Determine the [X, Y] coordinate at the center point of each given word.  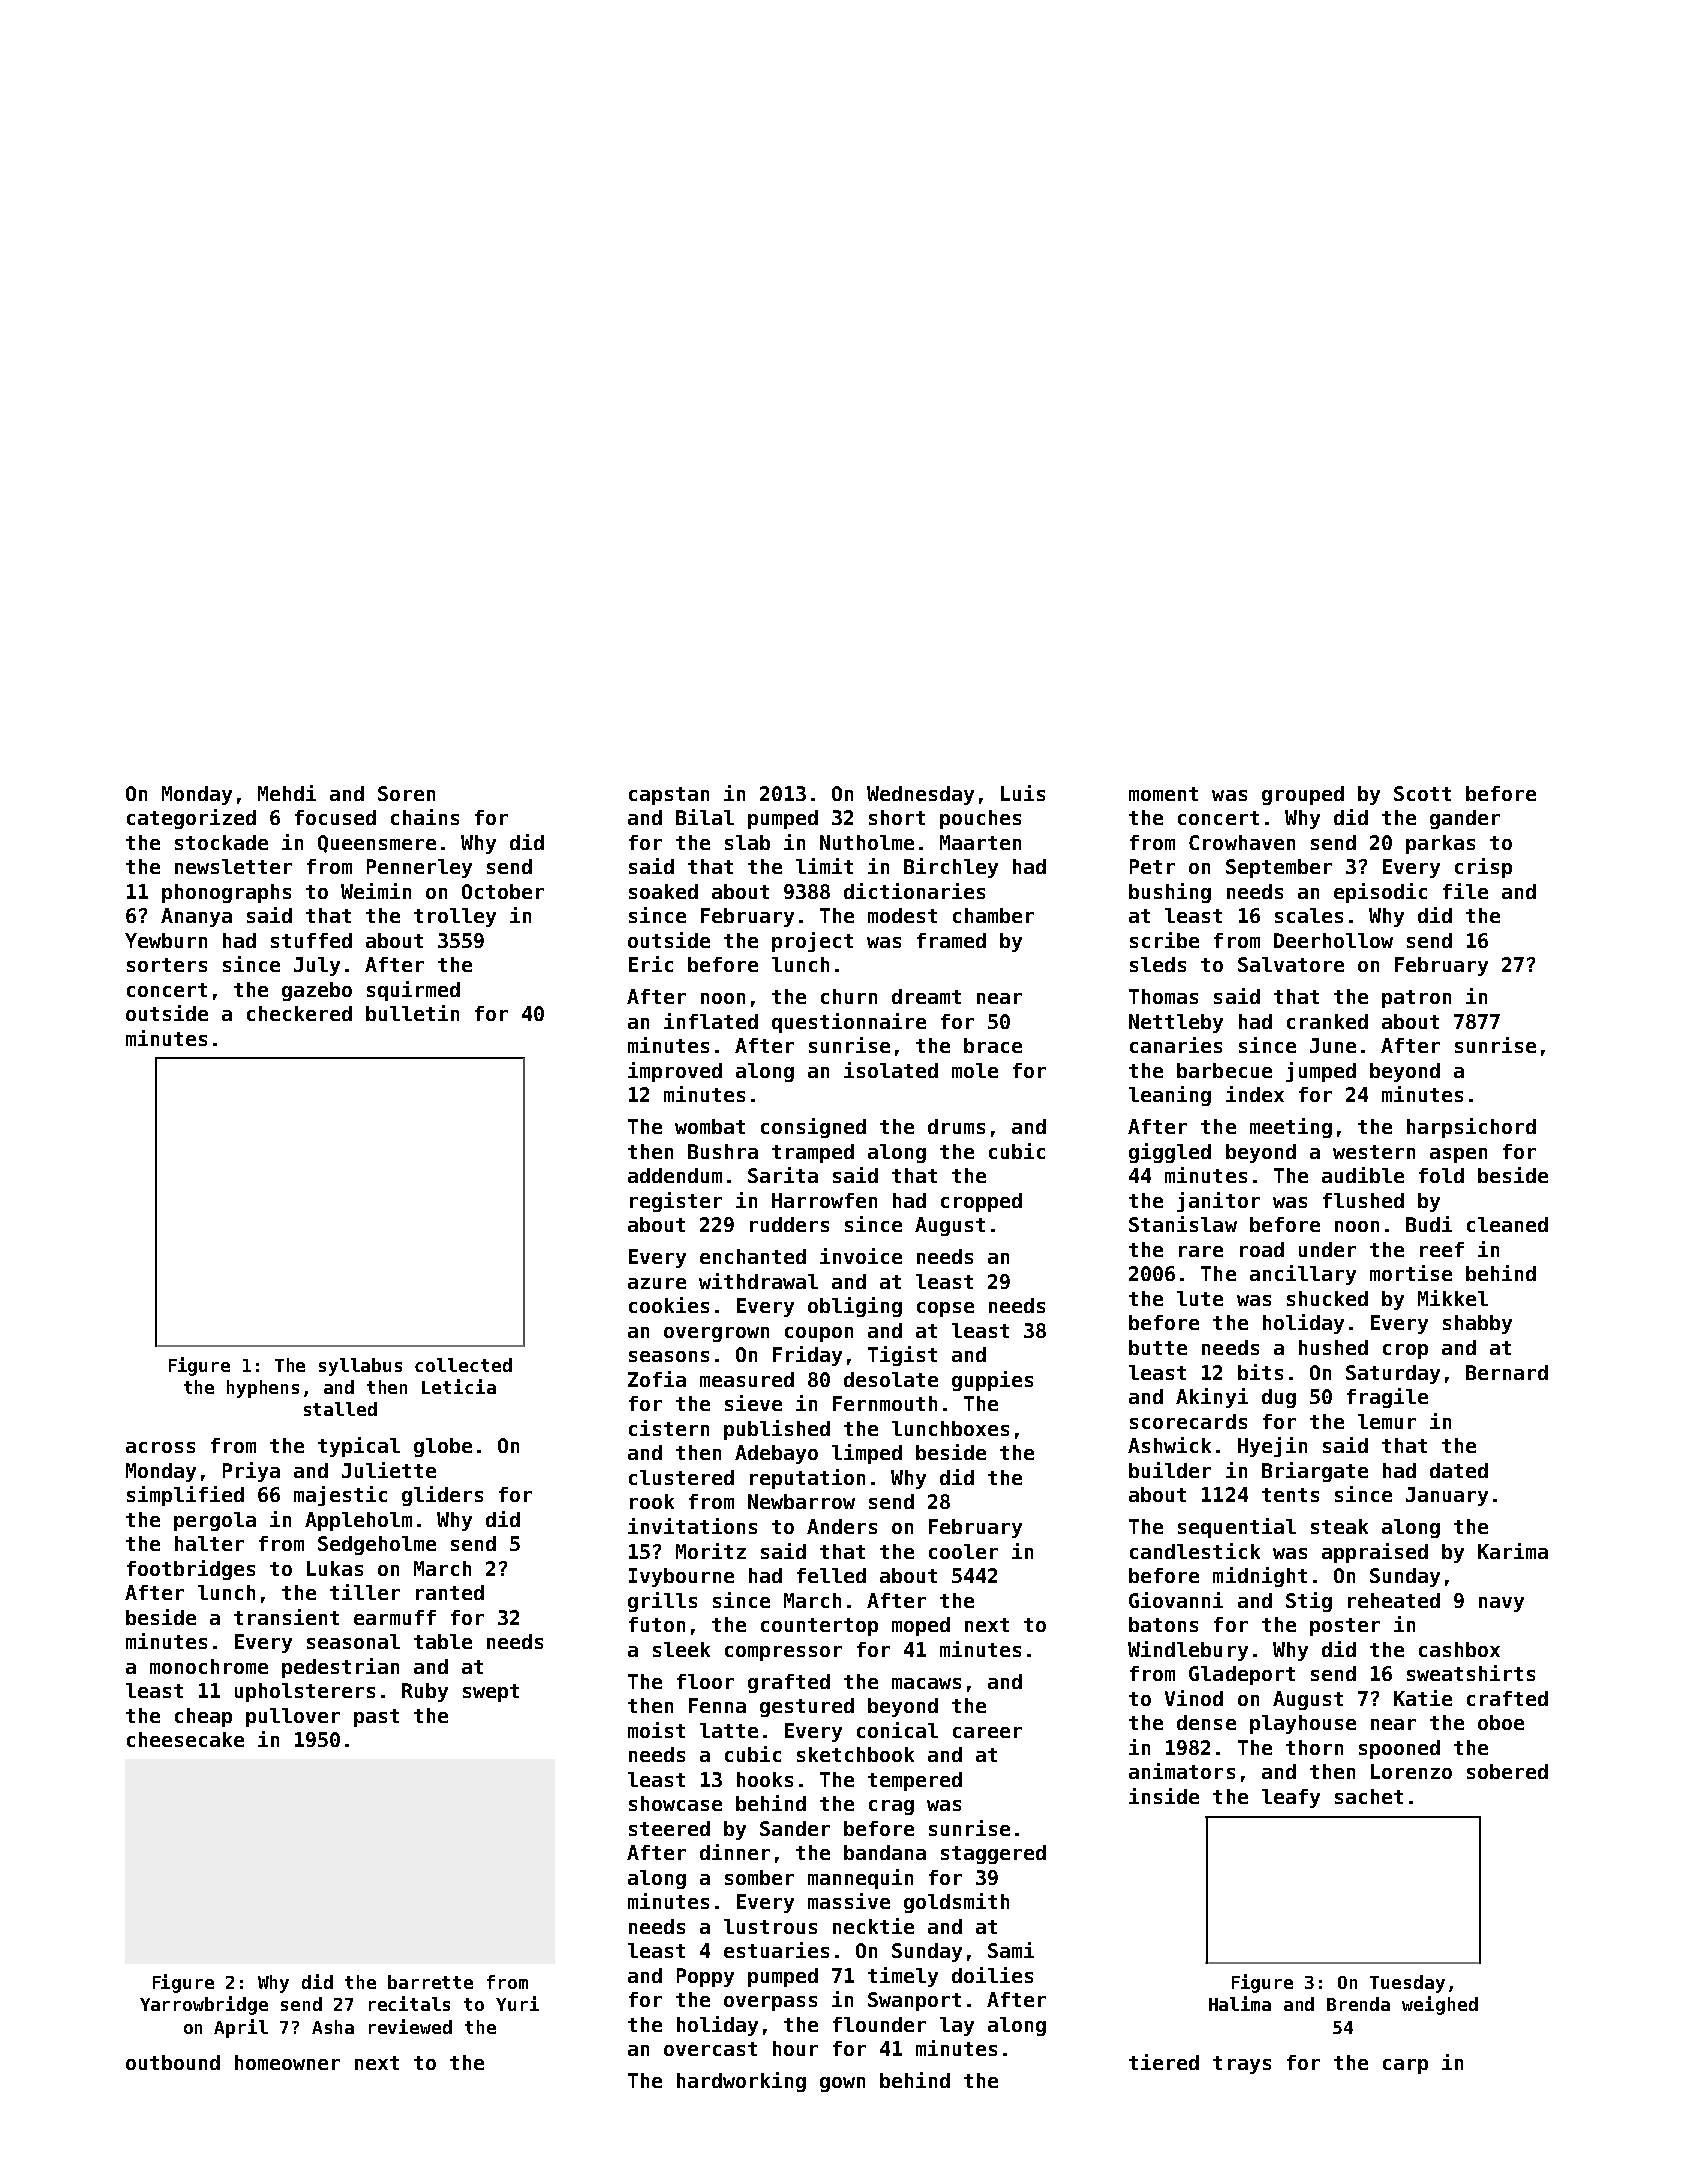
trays [1242, 2065]
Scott [1422, 793]
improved [675, 1072]
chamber [993, 915]
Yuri [517, 2003]
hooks [765, 1779]
